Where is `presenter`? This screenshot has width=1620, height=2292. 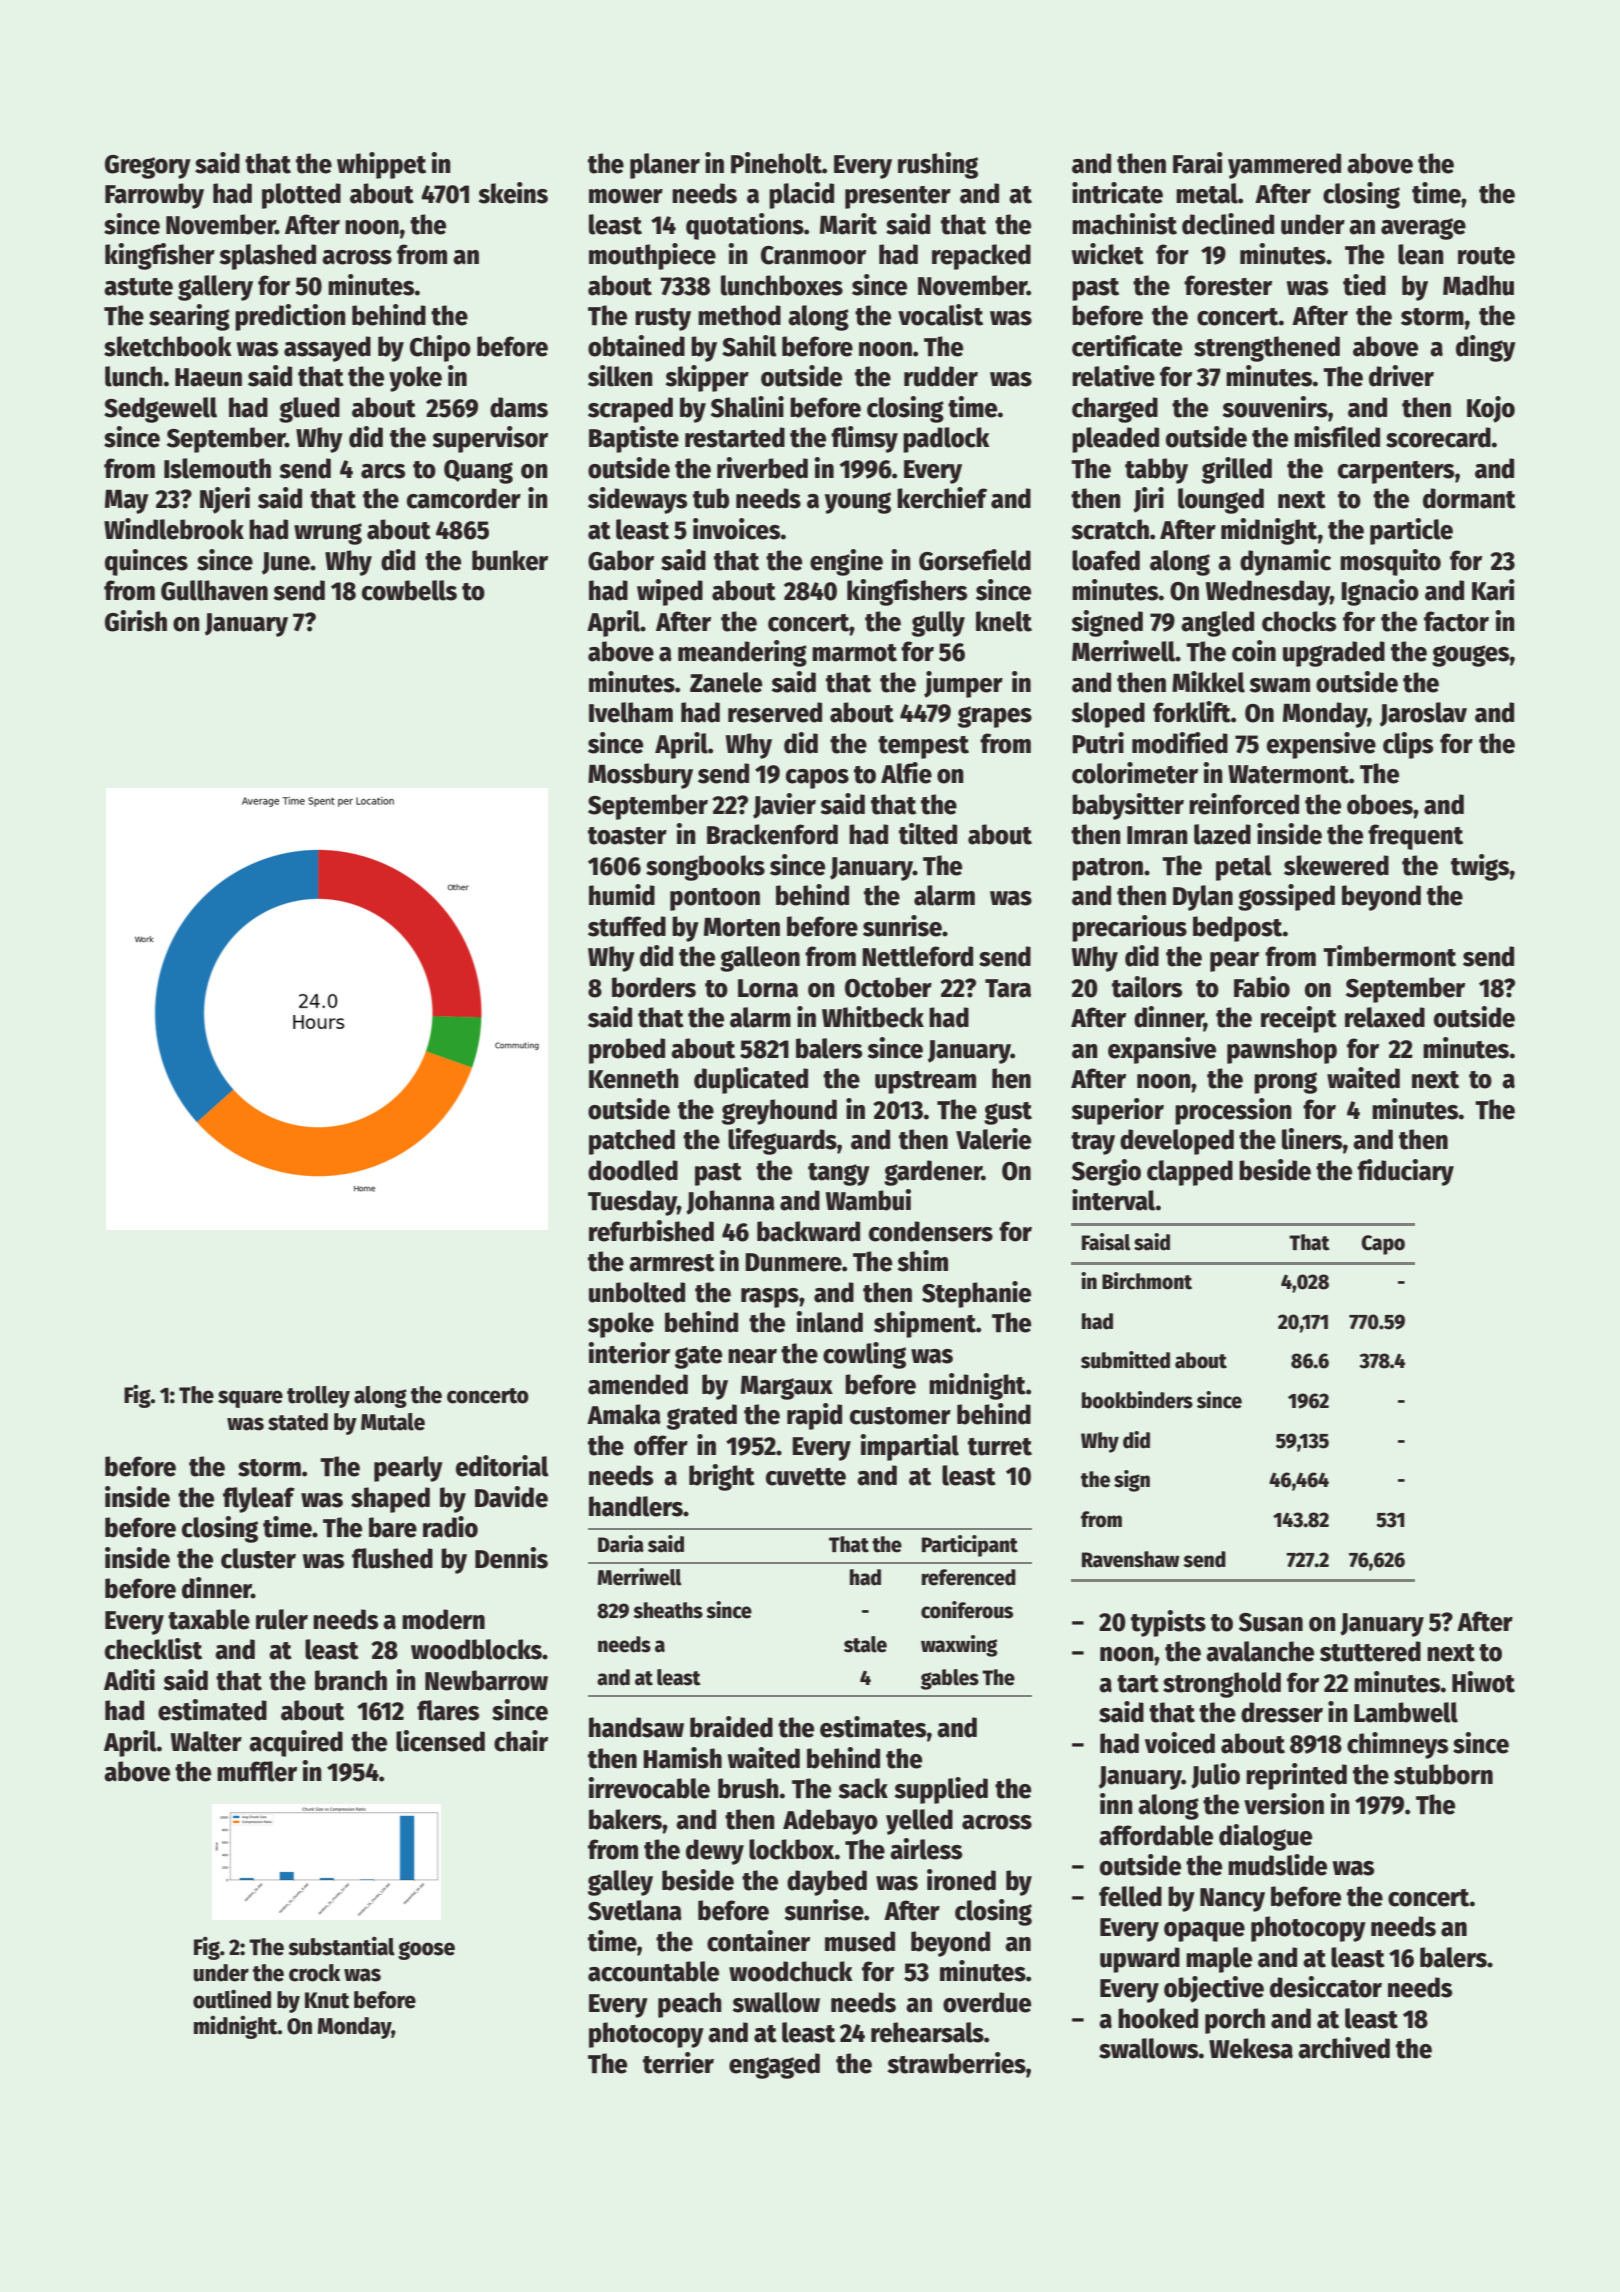 presenter is located at coordinates (898, 197).
